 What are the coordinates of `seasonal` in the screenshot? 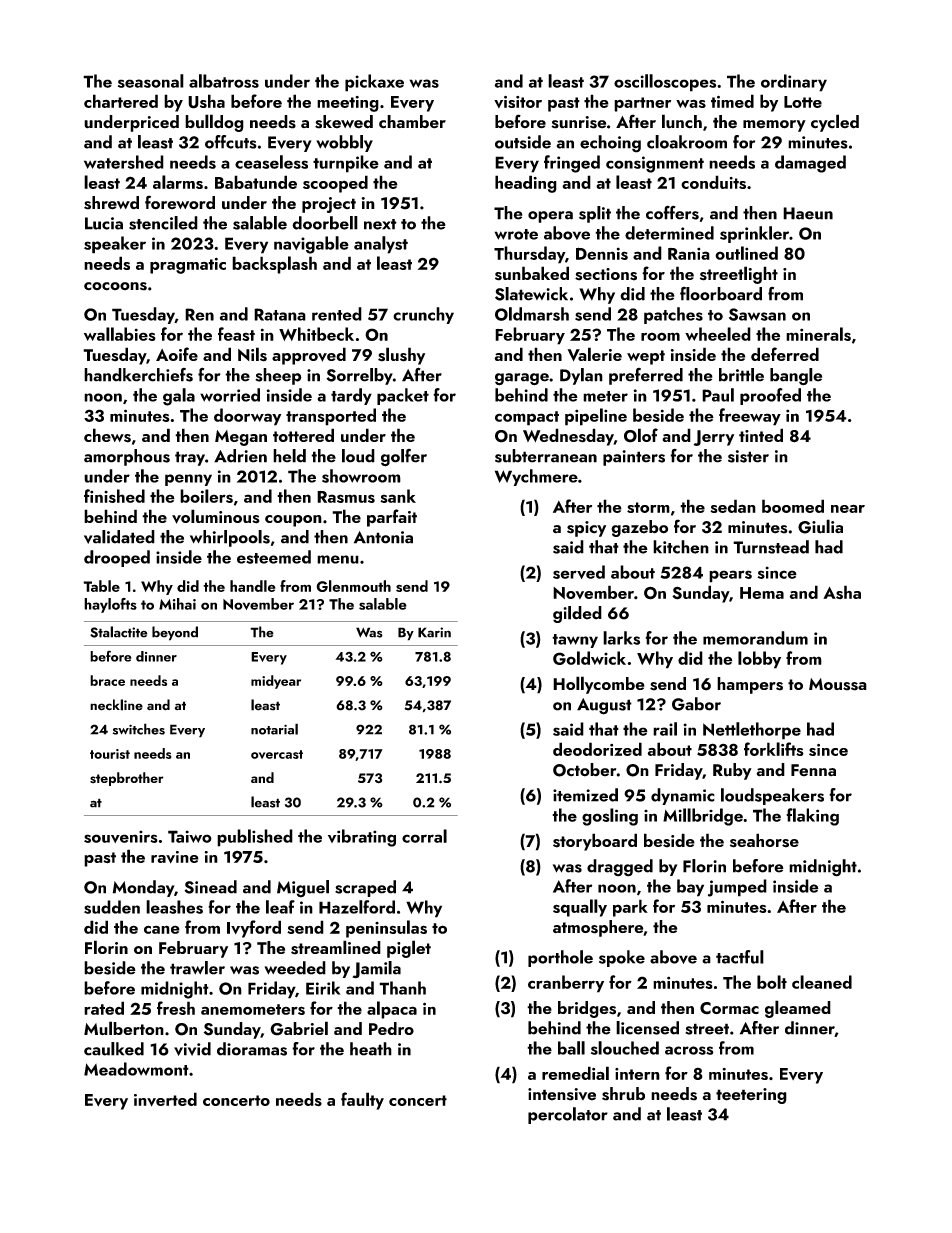 It's located at (151, 81).
